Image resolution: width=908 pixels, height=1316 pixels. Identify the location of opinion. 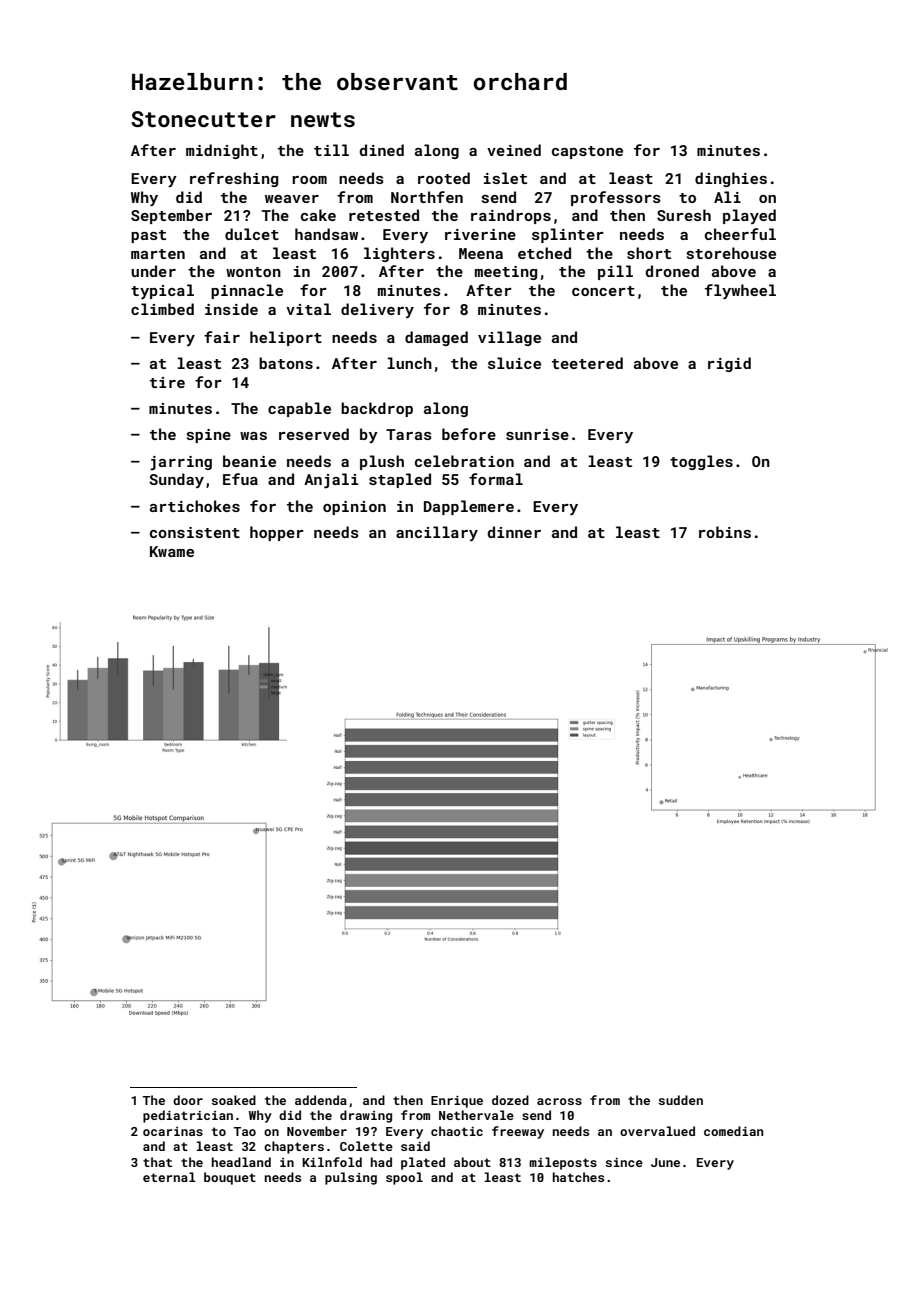
(354, 508).
